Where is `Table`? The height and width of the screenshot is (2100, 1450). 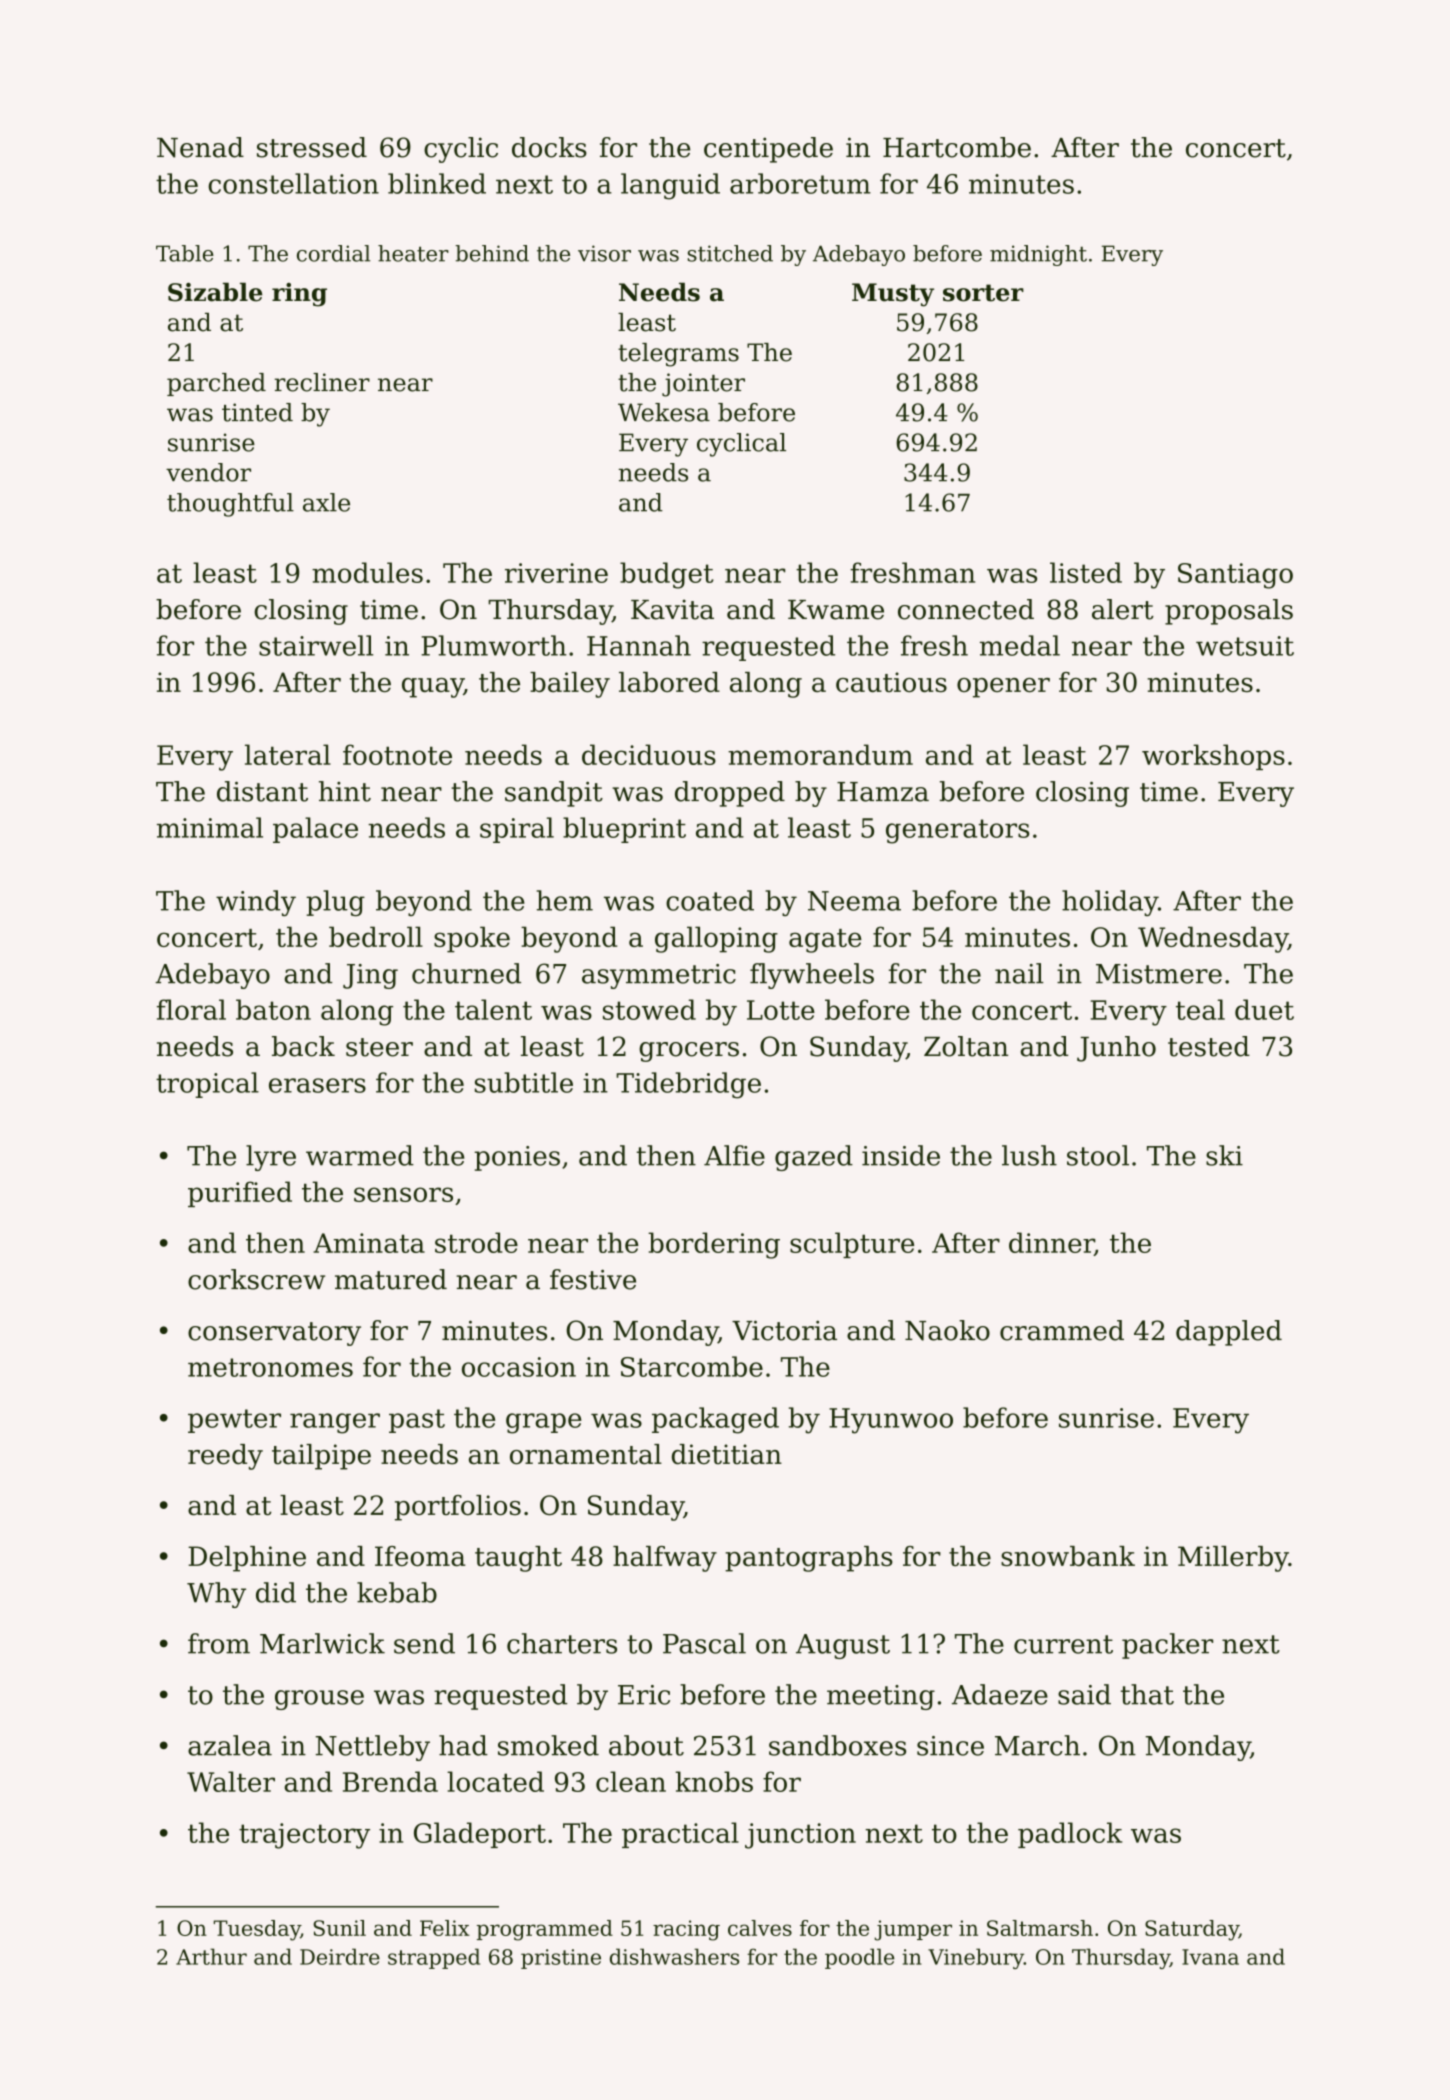
Table is located at coordinates (185, 253).
